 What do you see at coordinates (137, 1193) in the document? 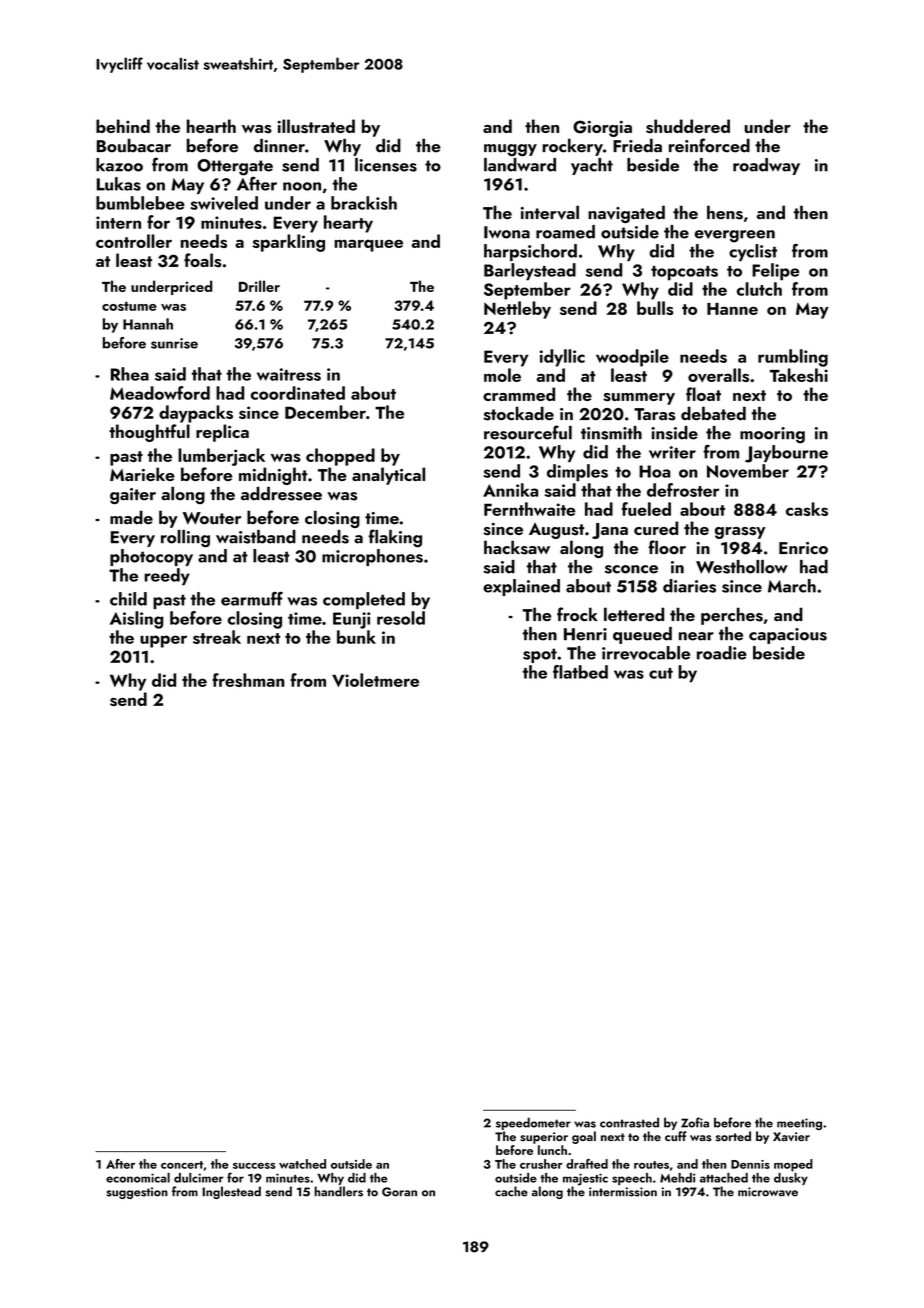
I see `suggestion` at bounding box center [137, 1193].
